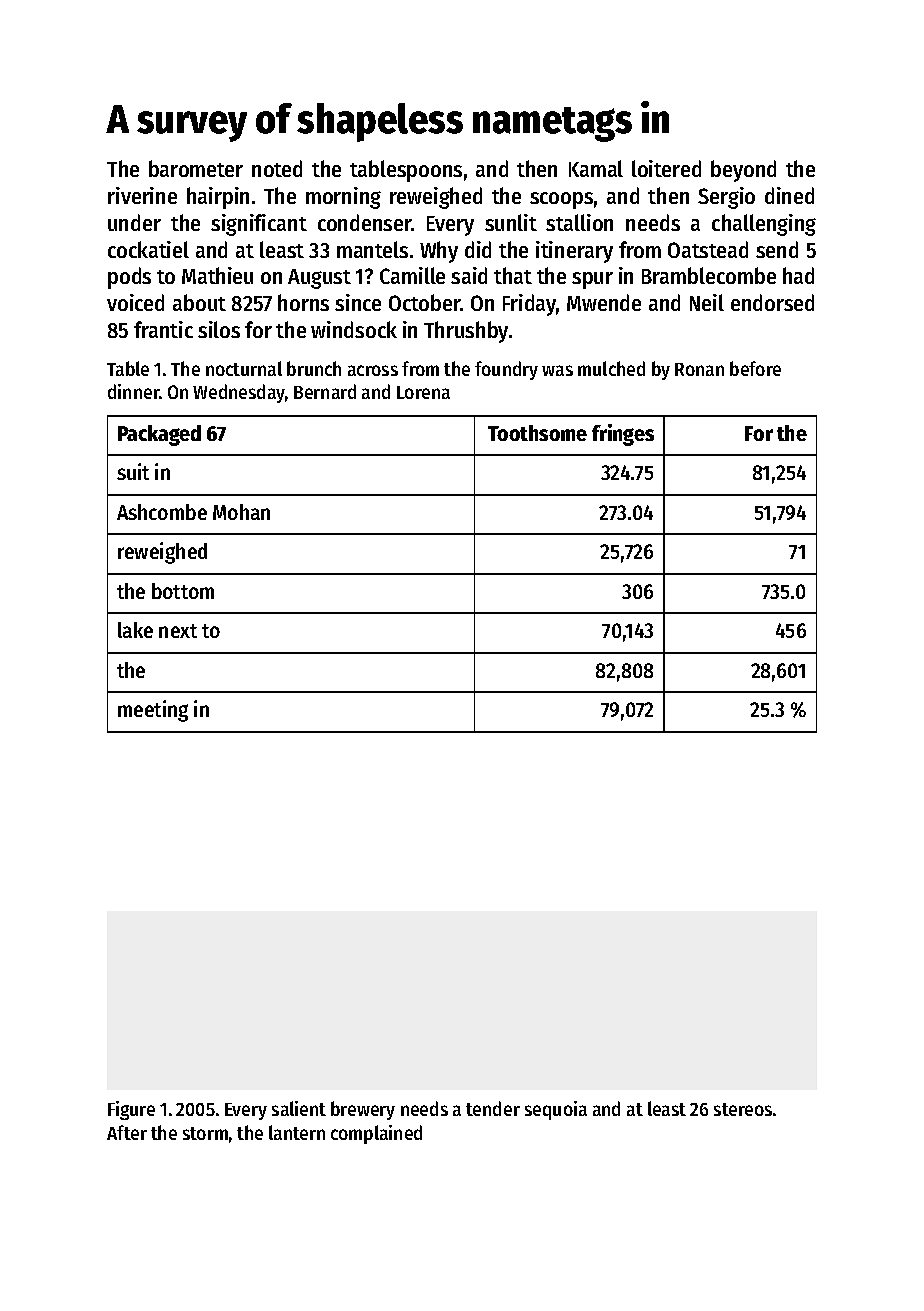  I want to click on stereos, so click(743, 1109).
